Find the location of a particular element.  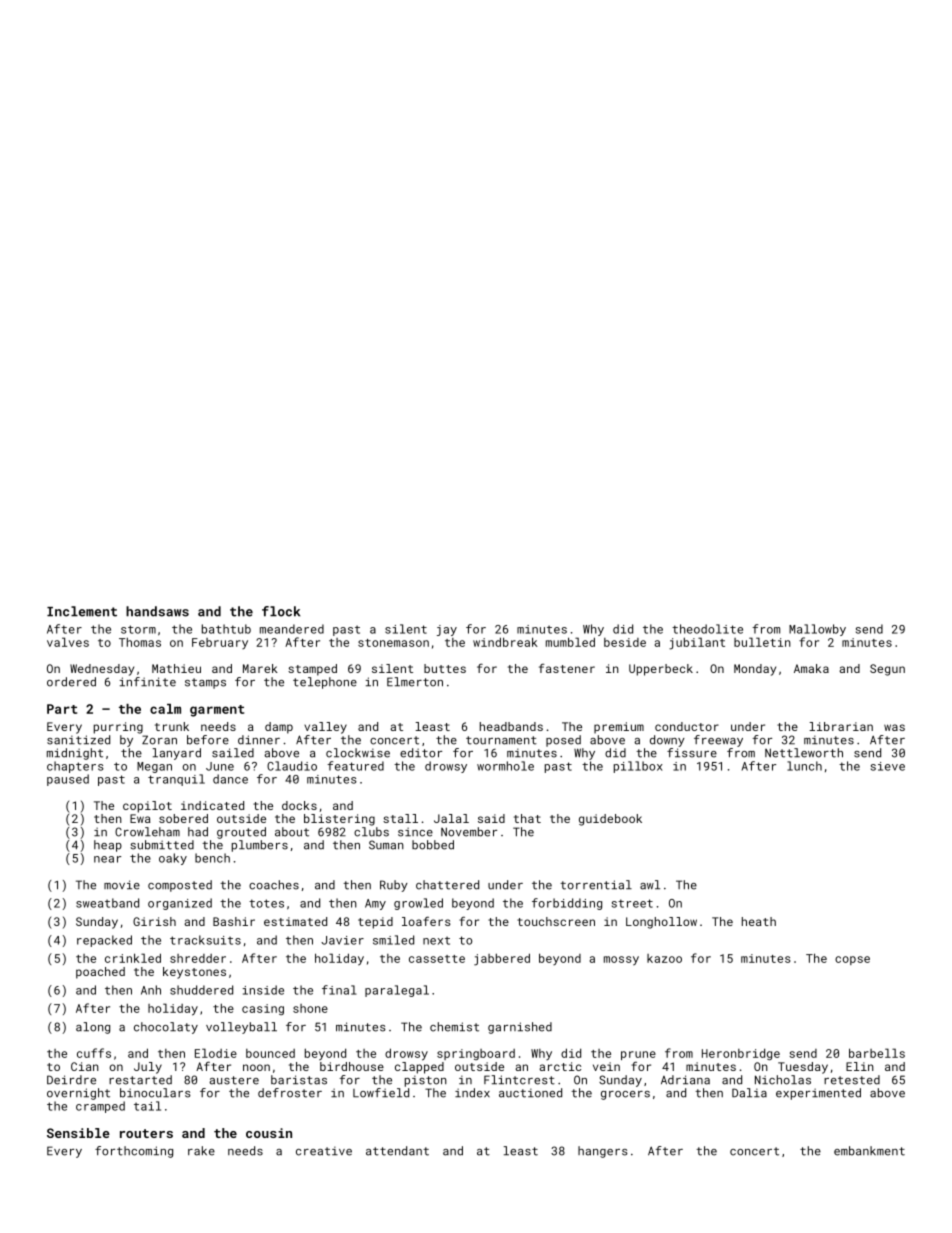

attendant is located at coordinates (397, 1151).
